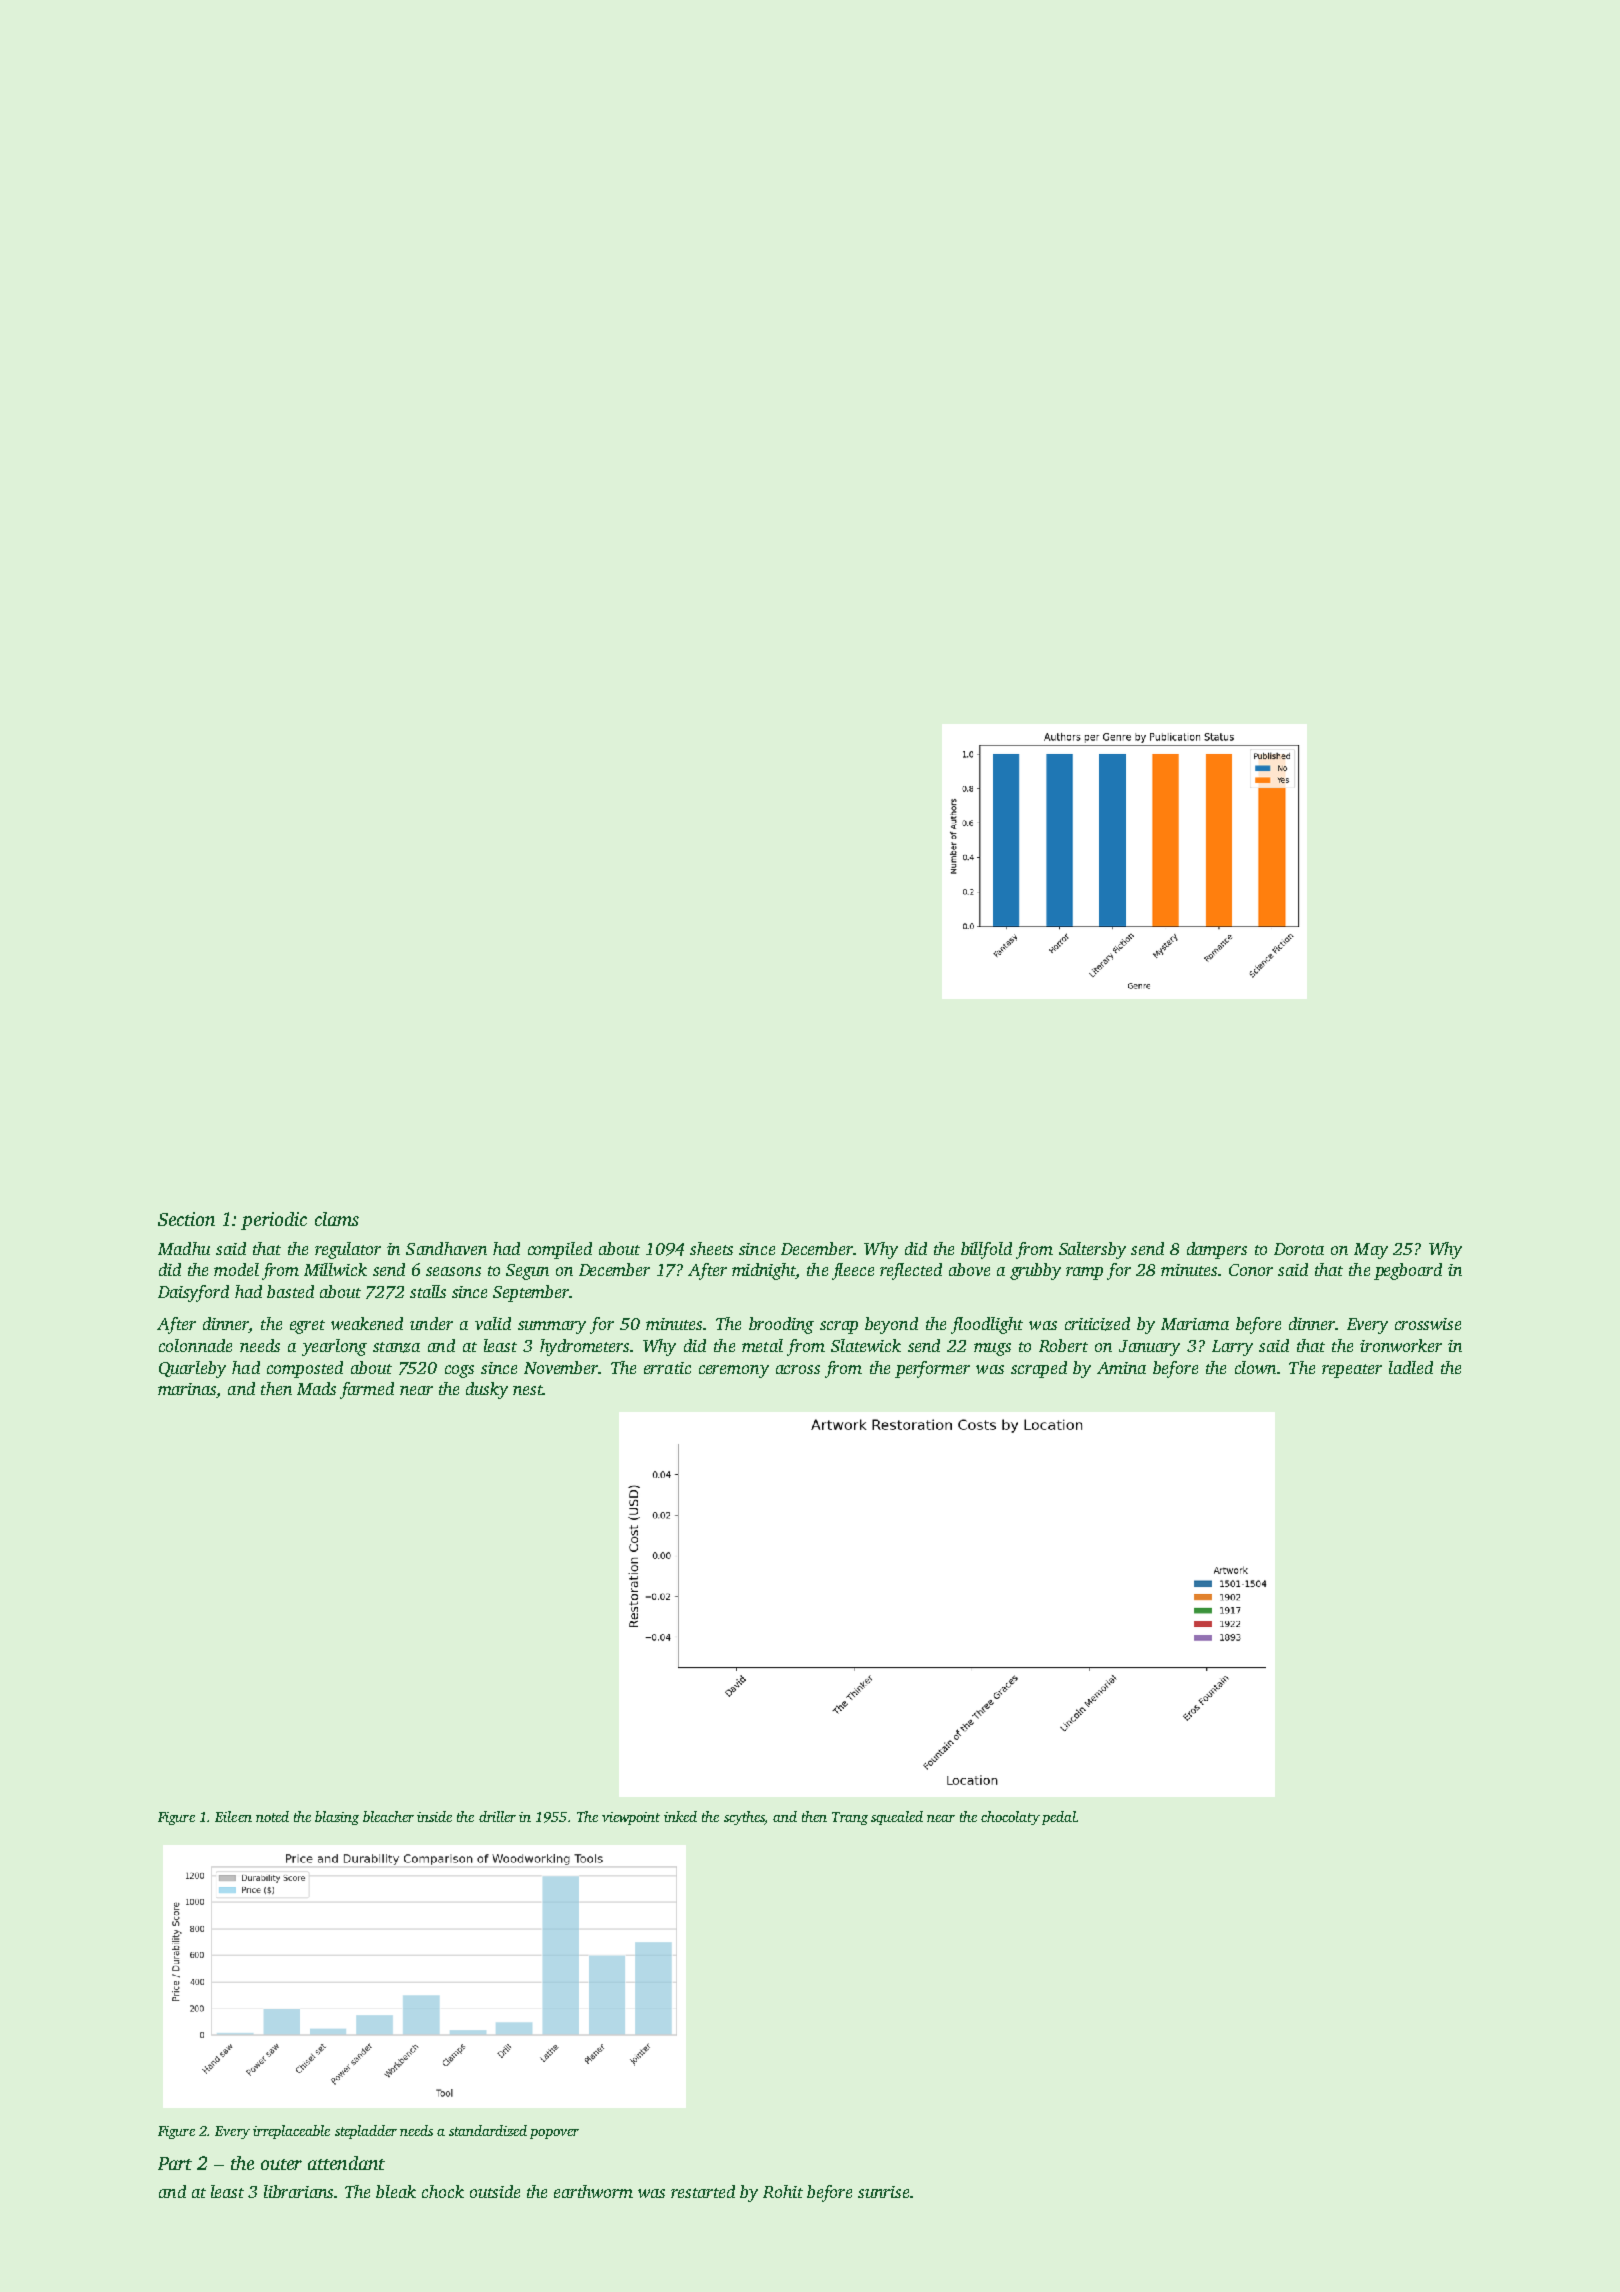  Describe the element at coordinates (1010, 1818) in the screenshot. I see `chocolaty` at that location.
